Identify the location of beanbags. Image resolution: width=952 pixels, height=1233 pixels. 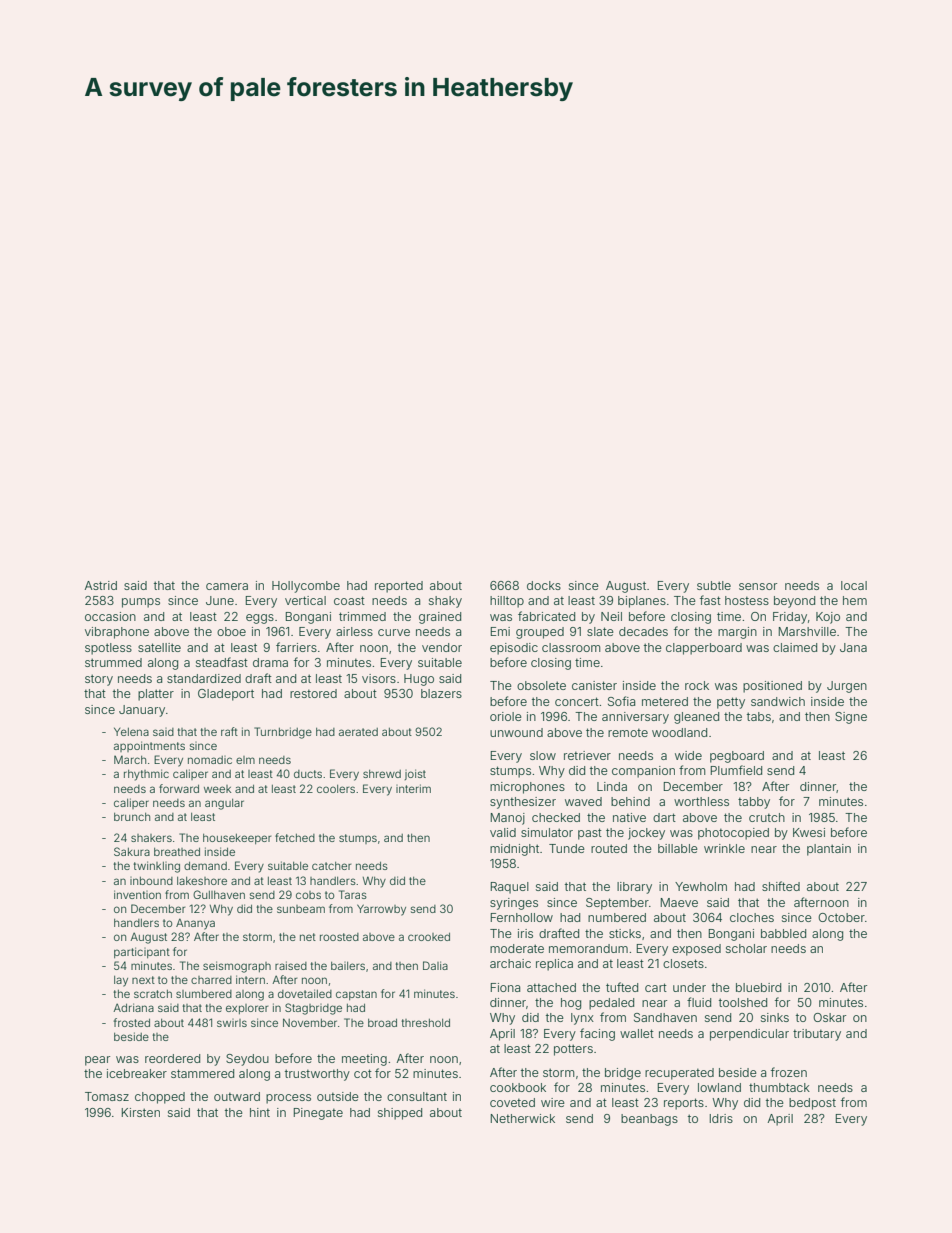
(649, 1120).
